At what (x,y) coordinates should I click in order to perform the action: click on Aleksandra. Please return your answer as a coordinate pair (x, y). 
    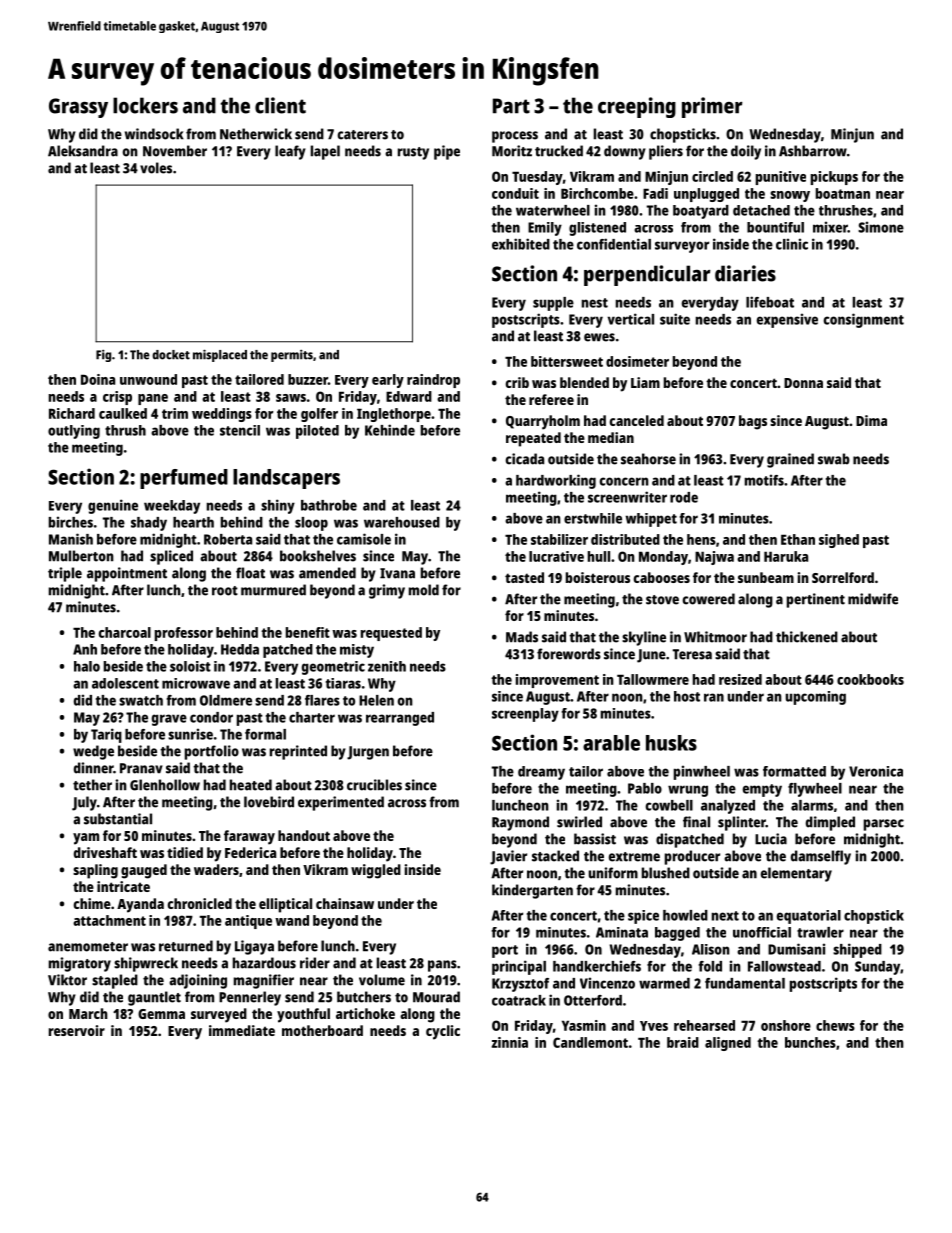
    Looking at the image, I should click on (83, 151).
